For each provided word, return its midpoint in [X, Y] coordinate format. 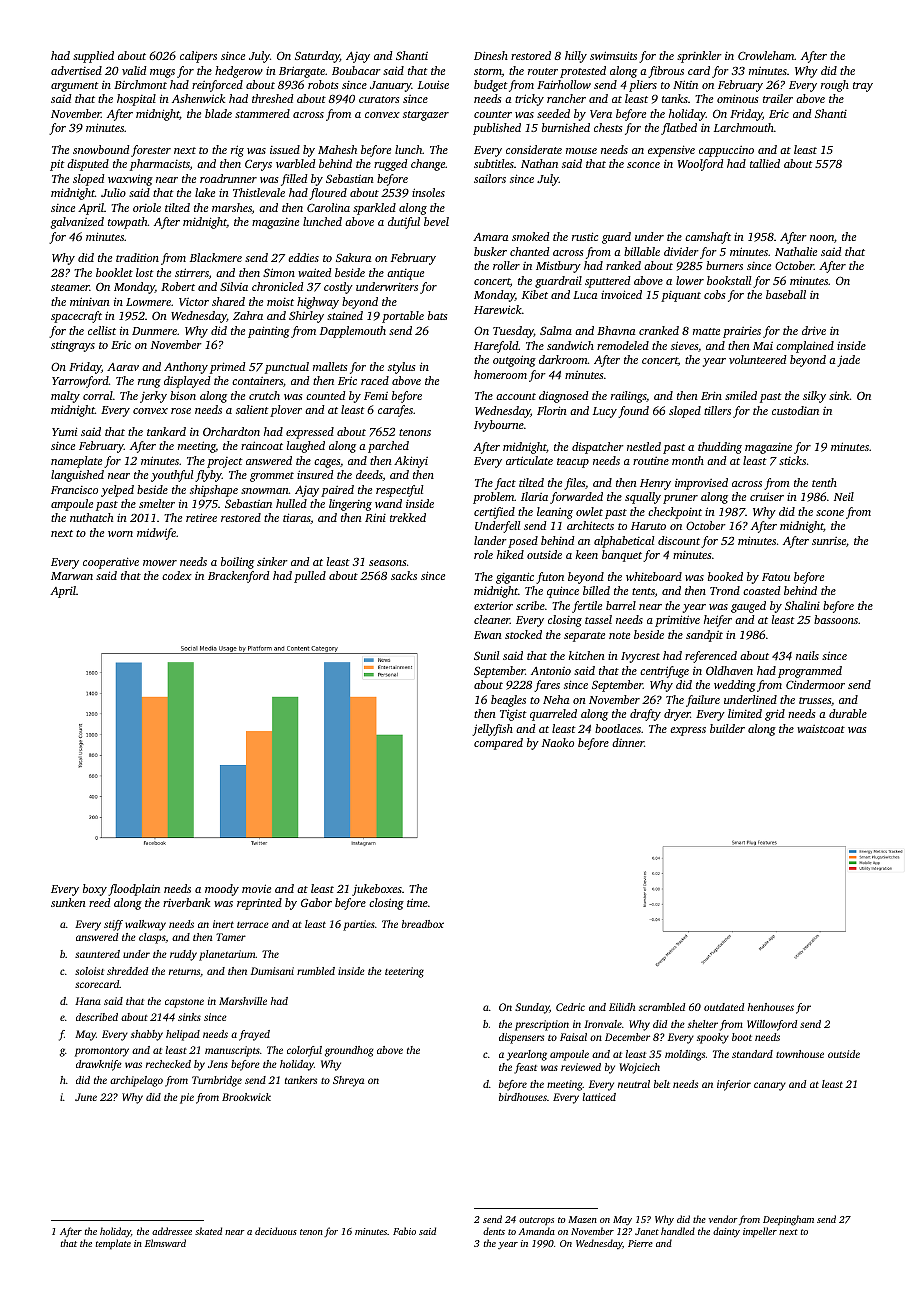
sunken [68, 902]
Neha [556, 699]
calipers [198, 57]
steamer [70, 287]
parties [359, 925]
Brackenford [238, 577]
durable [848, 713]
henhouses [771, 1007]
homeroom [500, 374]
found [633, 412]
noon [822, 238]
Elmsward [165, 1243]
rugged [390, 165]
